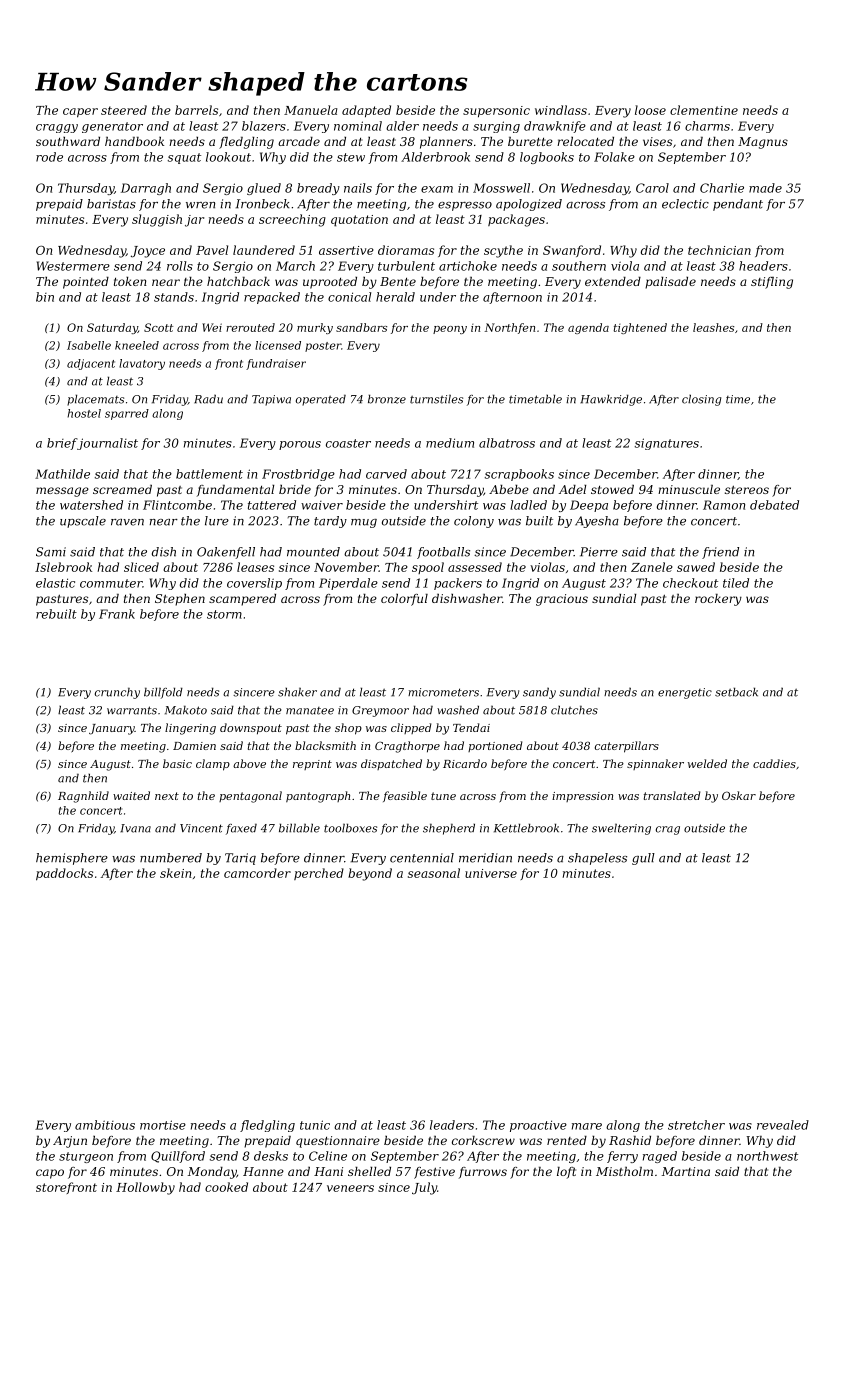  I want to click on stowed, so click(612, 489).
